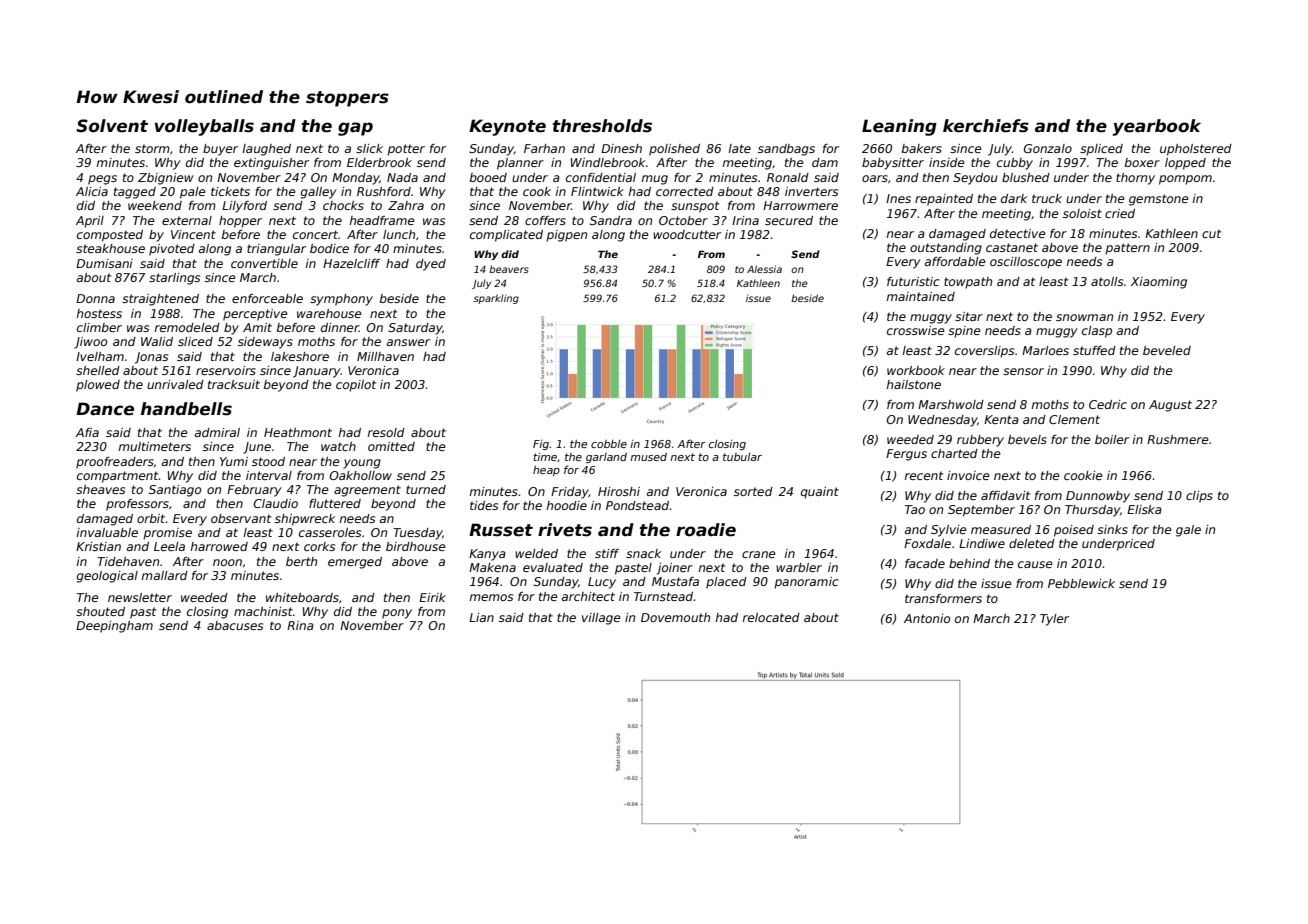  I want to click on Turnstead, so click(664, 596).
